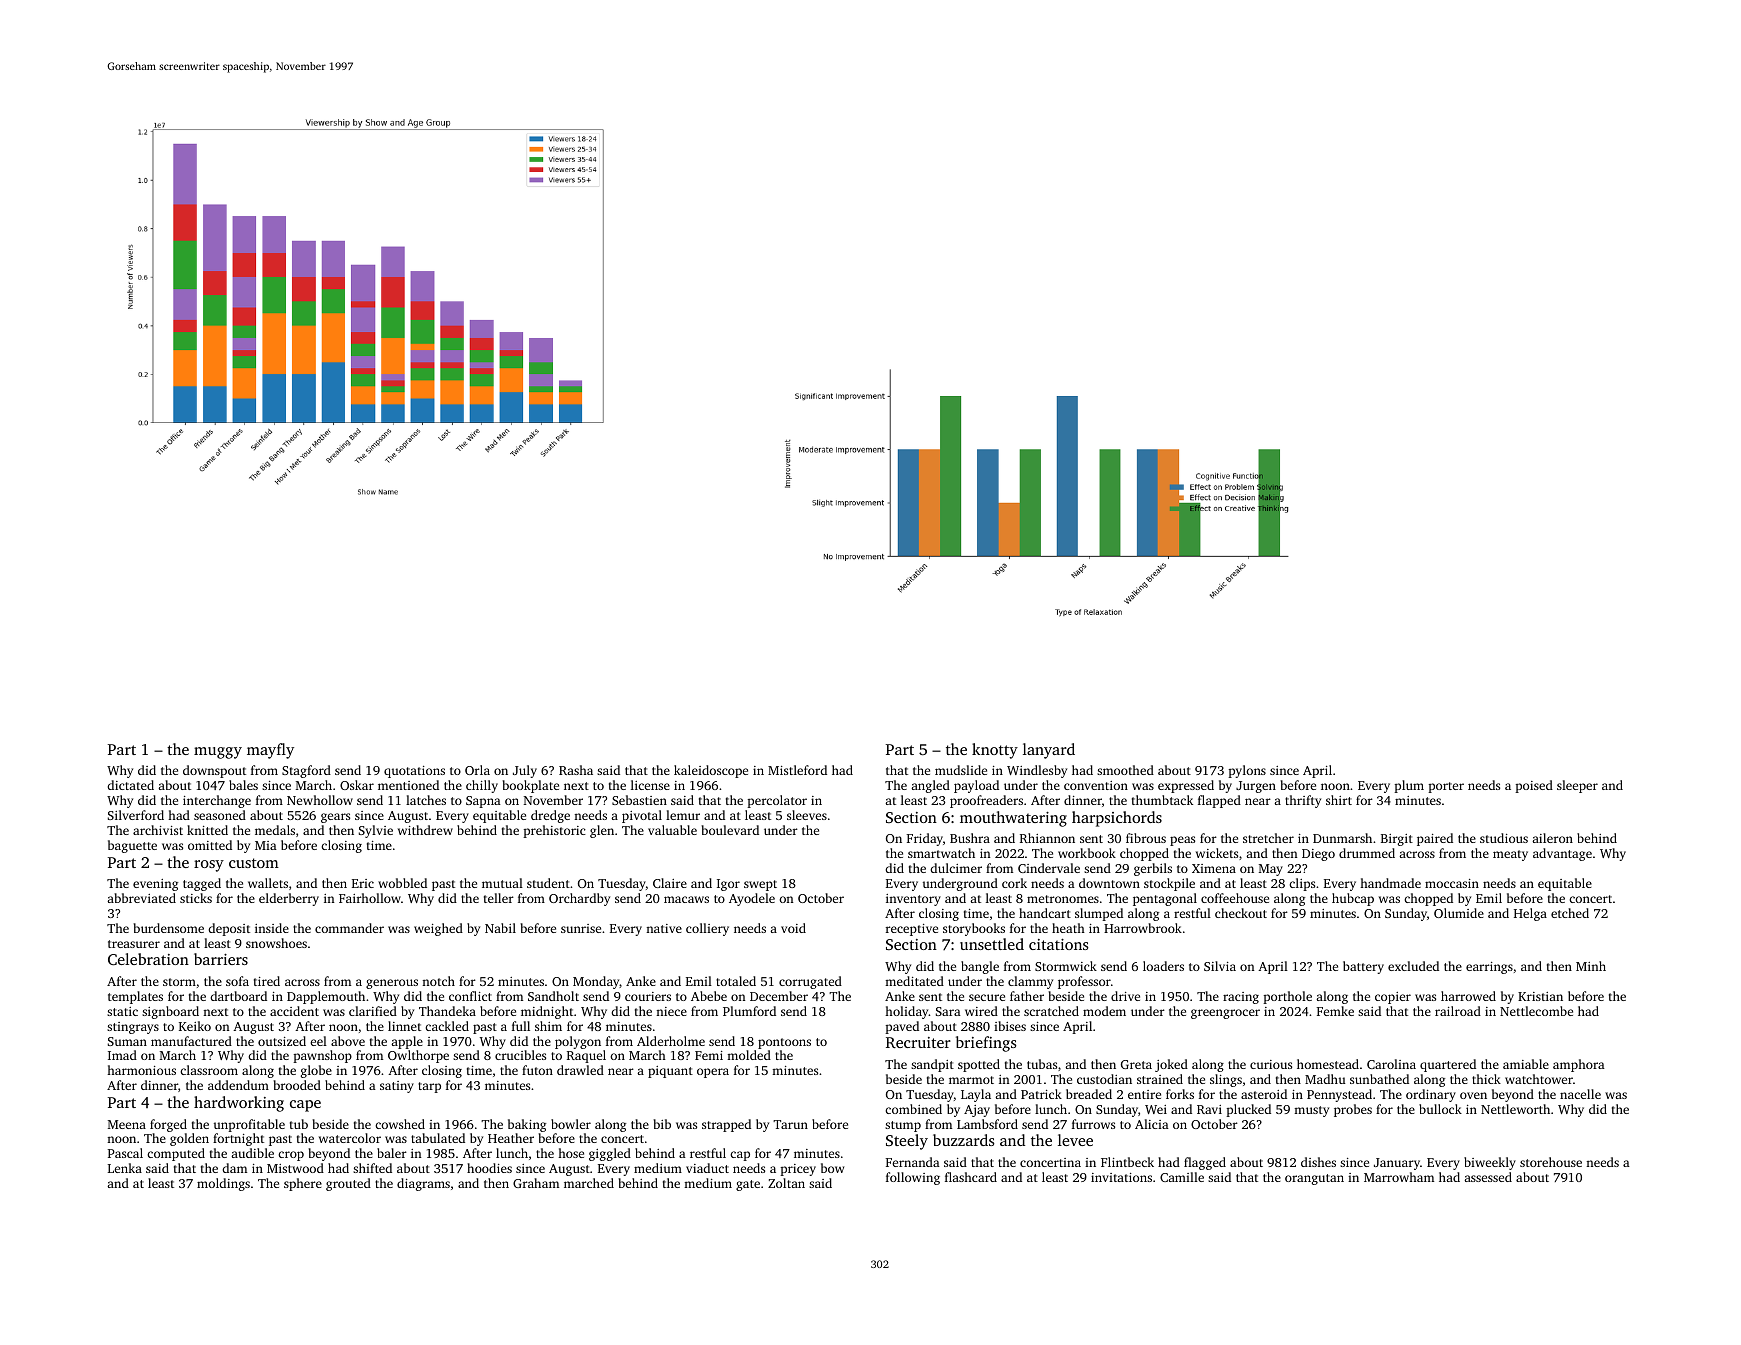 The width and height of the screenshot is (1741, 1345). Describe the element at coordinates (223, 1184) in the screenshot. I see `moldings` at that location.
